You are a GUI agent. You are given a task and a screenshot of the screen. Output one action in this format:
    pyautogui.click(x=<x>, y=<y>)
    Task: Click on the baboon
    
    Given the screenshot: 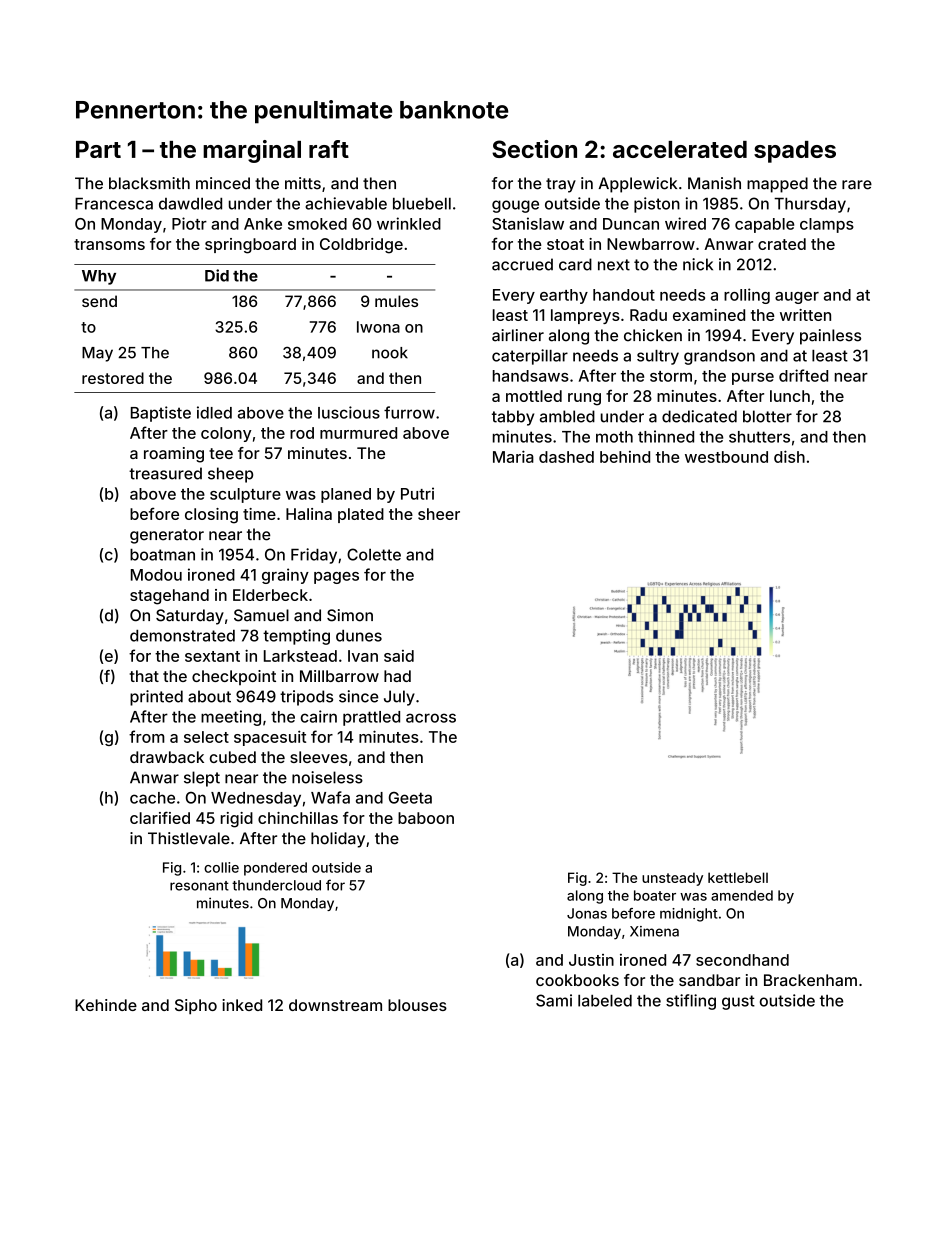 What is the action you would take?
    pyautogui.click(x=426, y=818)
